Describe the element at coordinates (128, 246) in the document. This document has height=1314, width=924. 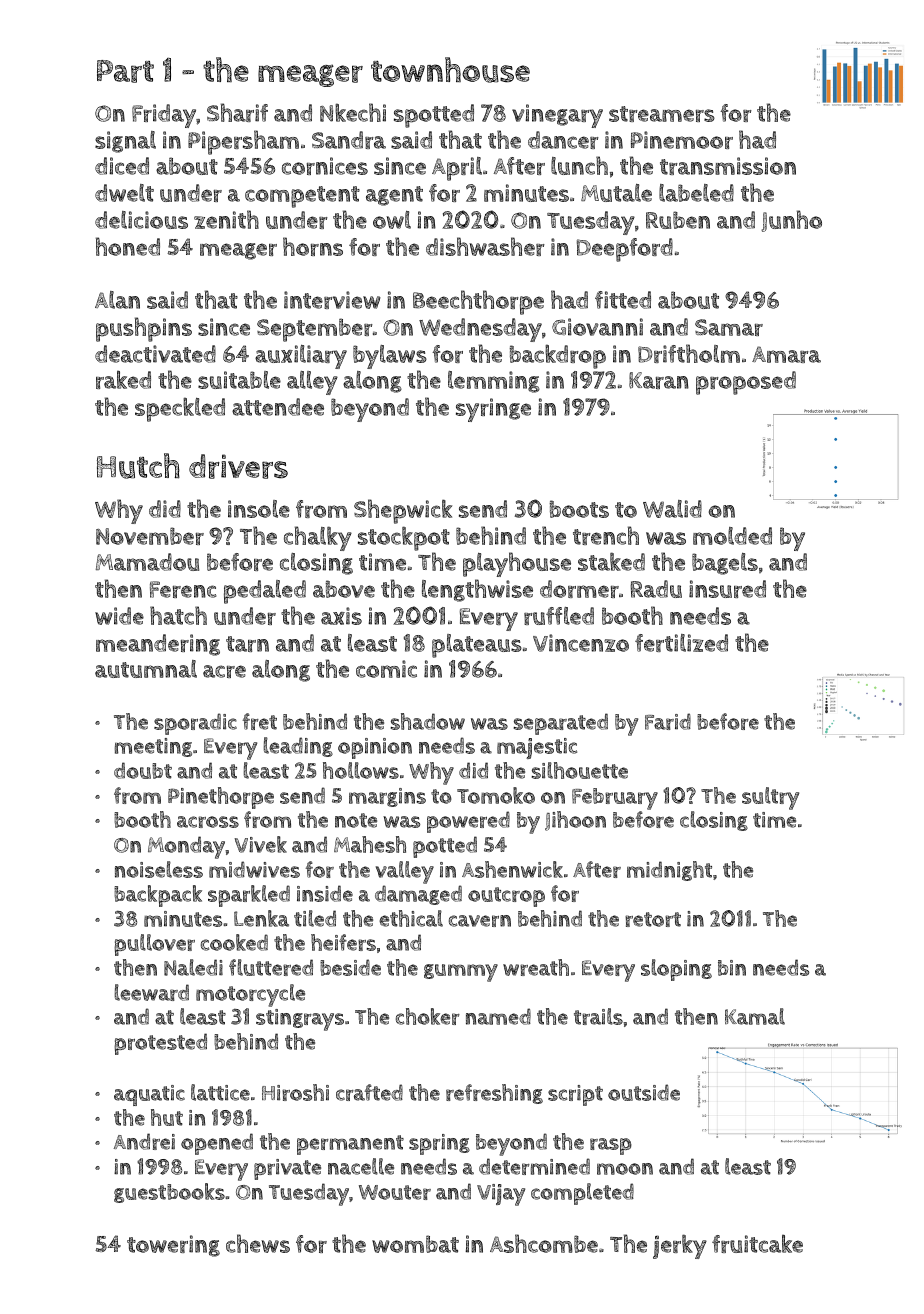
I see `honed` at that location.
